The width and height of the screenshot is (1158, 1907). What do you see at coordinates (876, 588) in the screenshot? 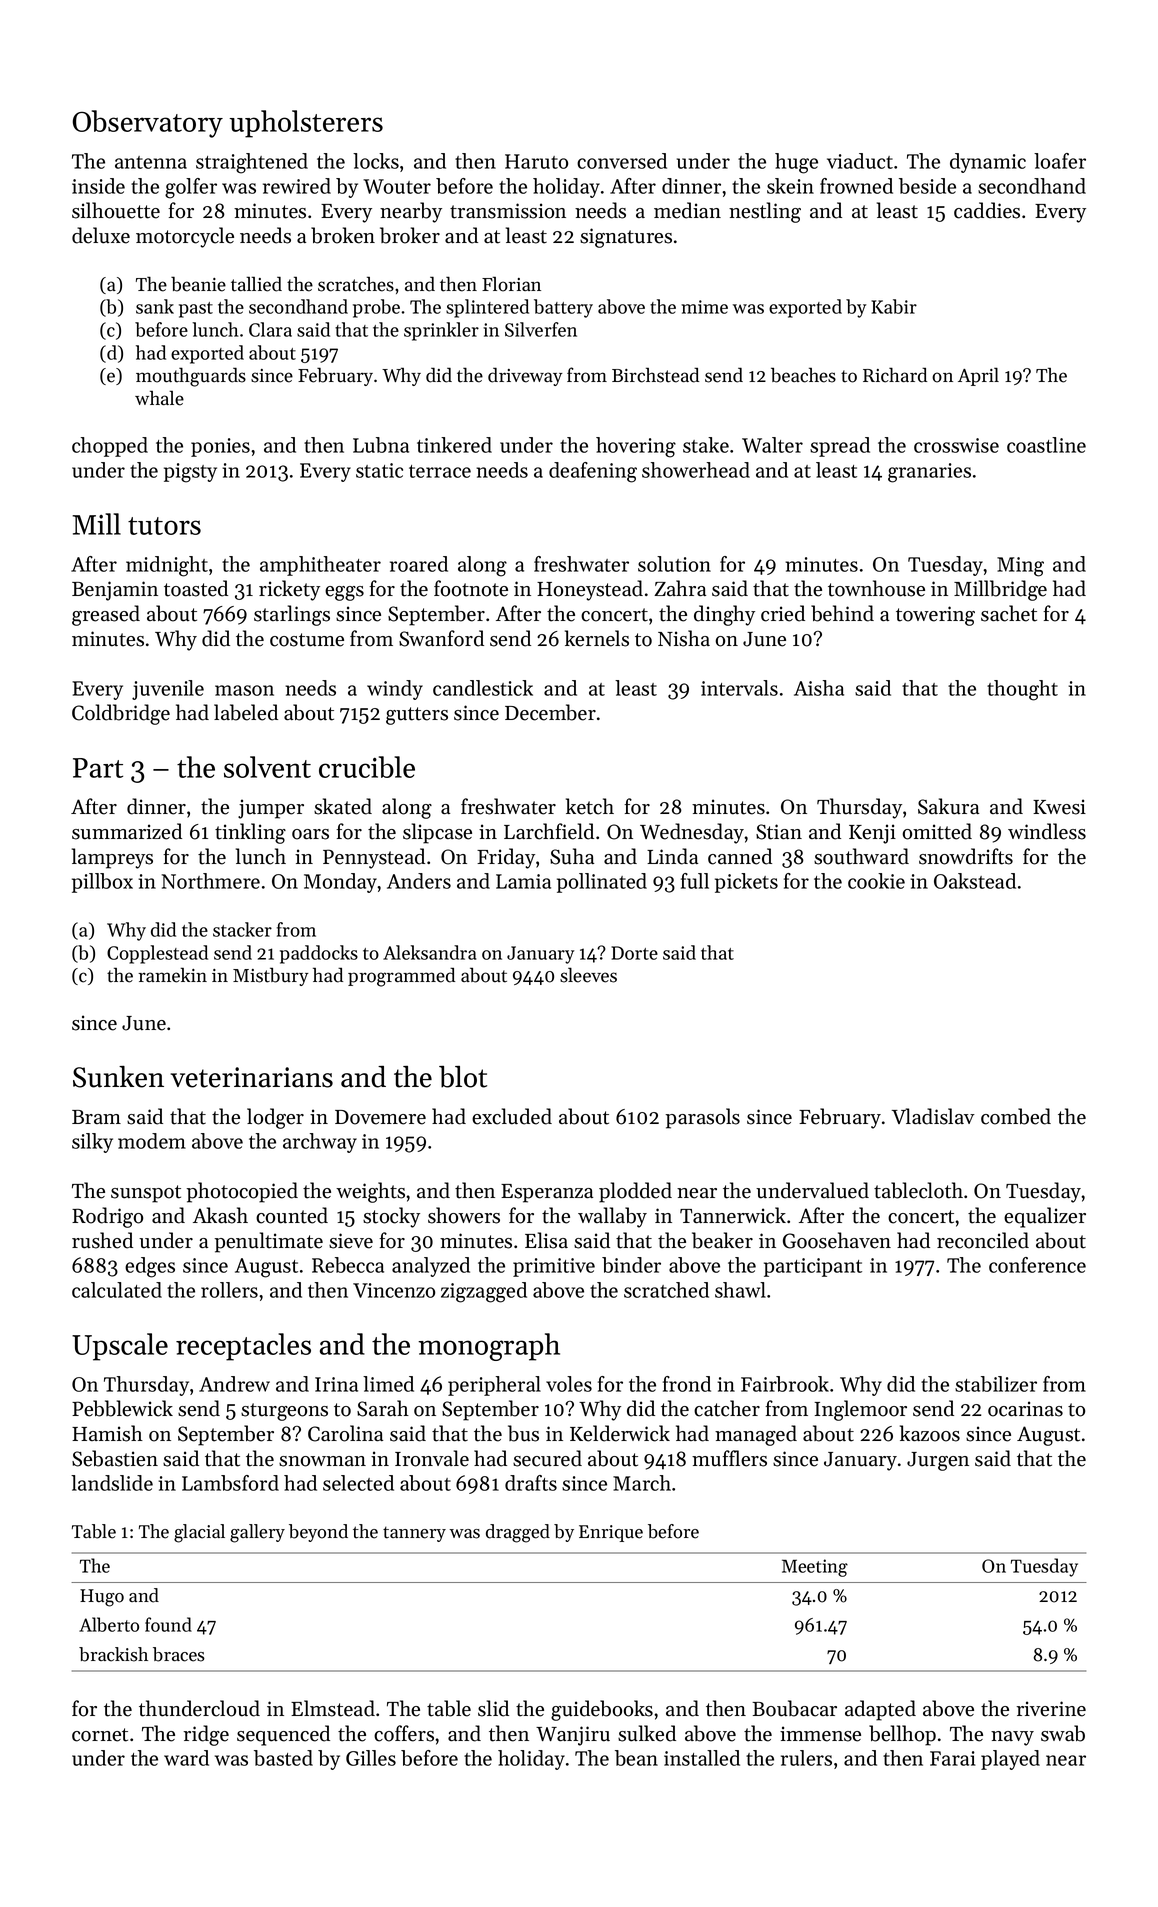
I see `townhouse` at bounding box center [876, 588].
